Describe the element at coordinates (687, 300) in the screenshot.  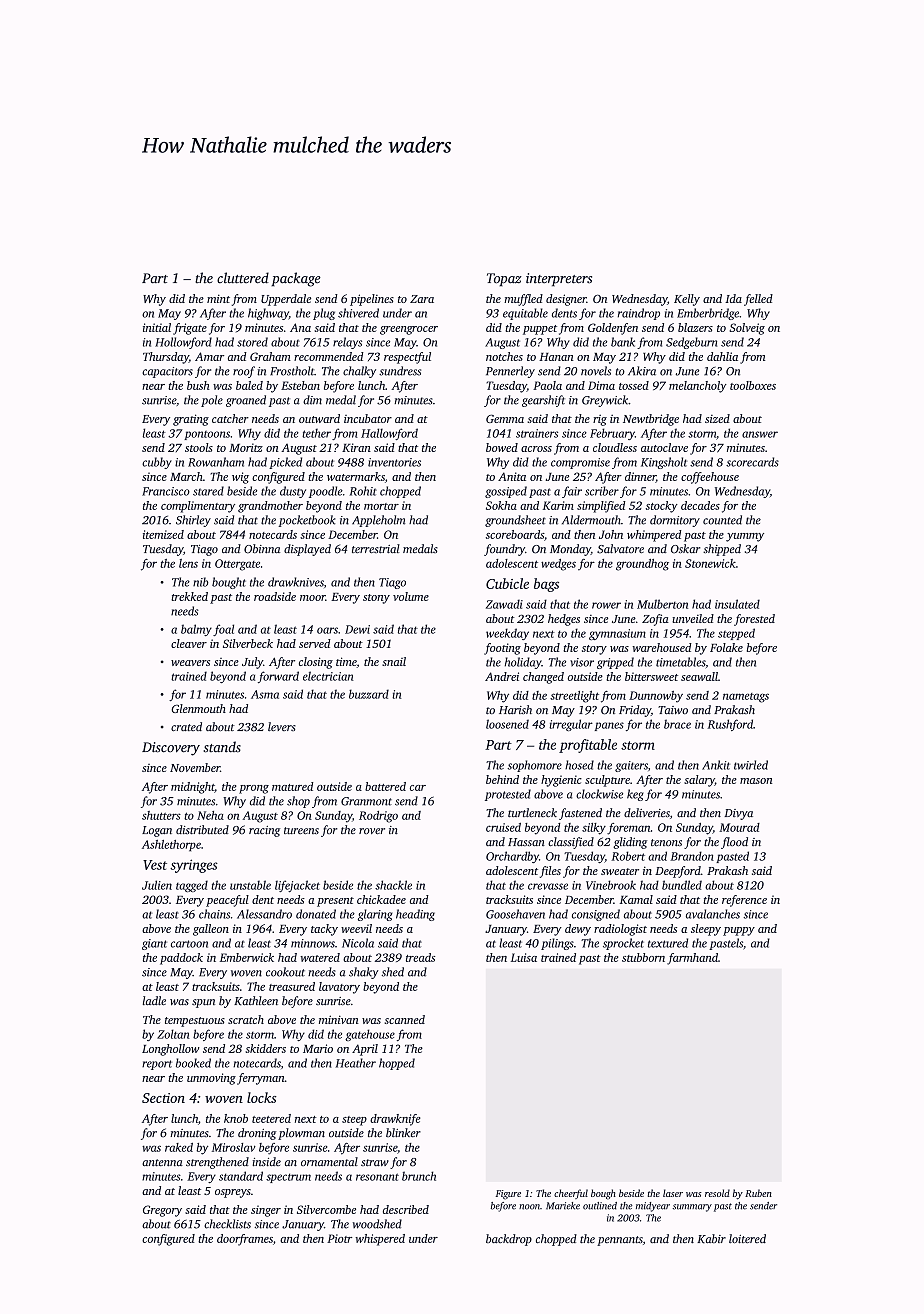
I see `Kelly` at that location.
